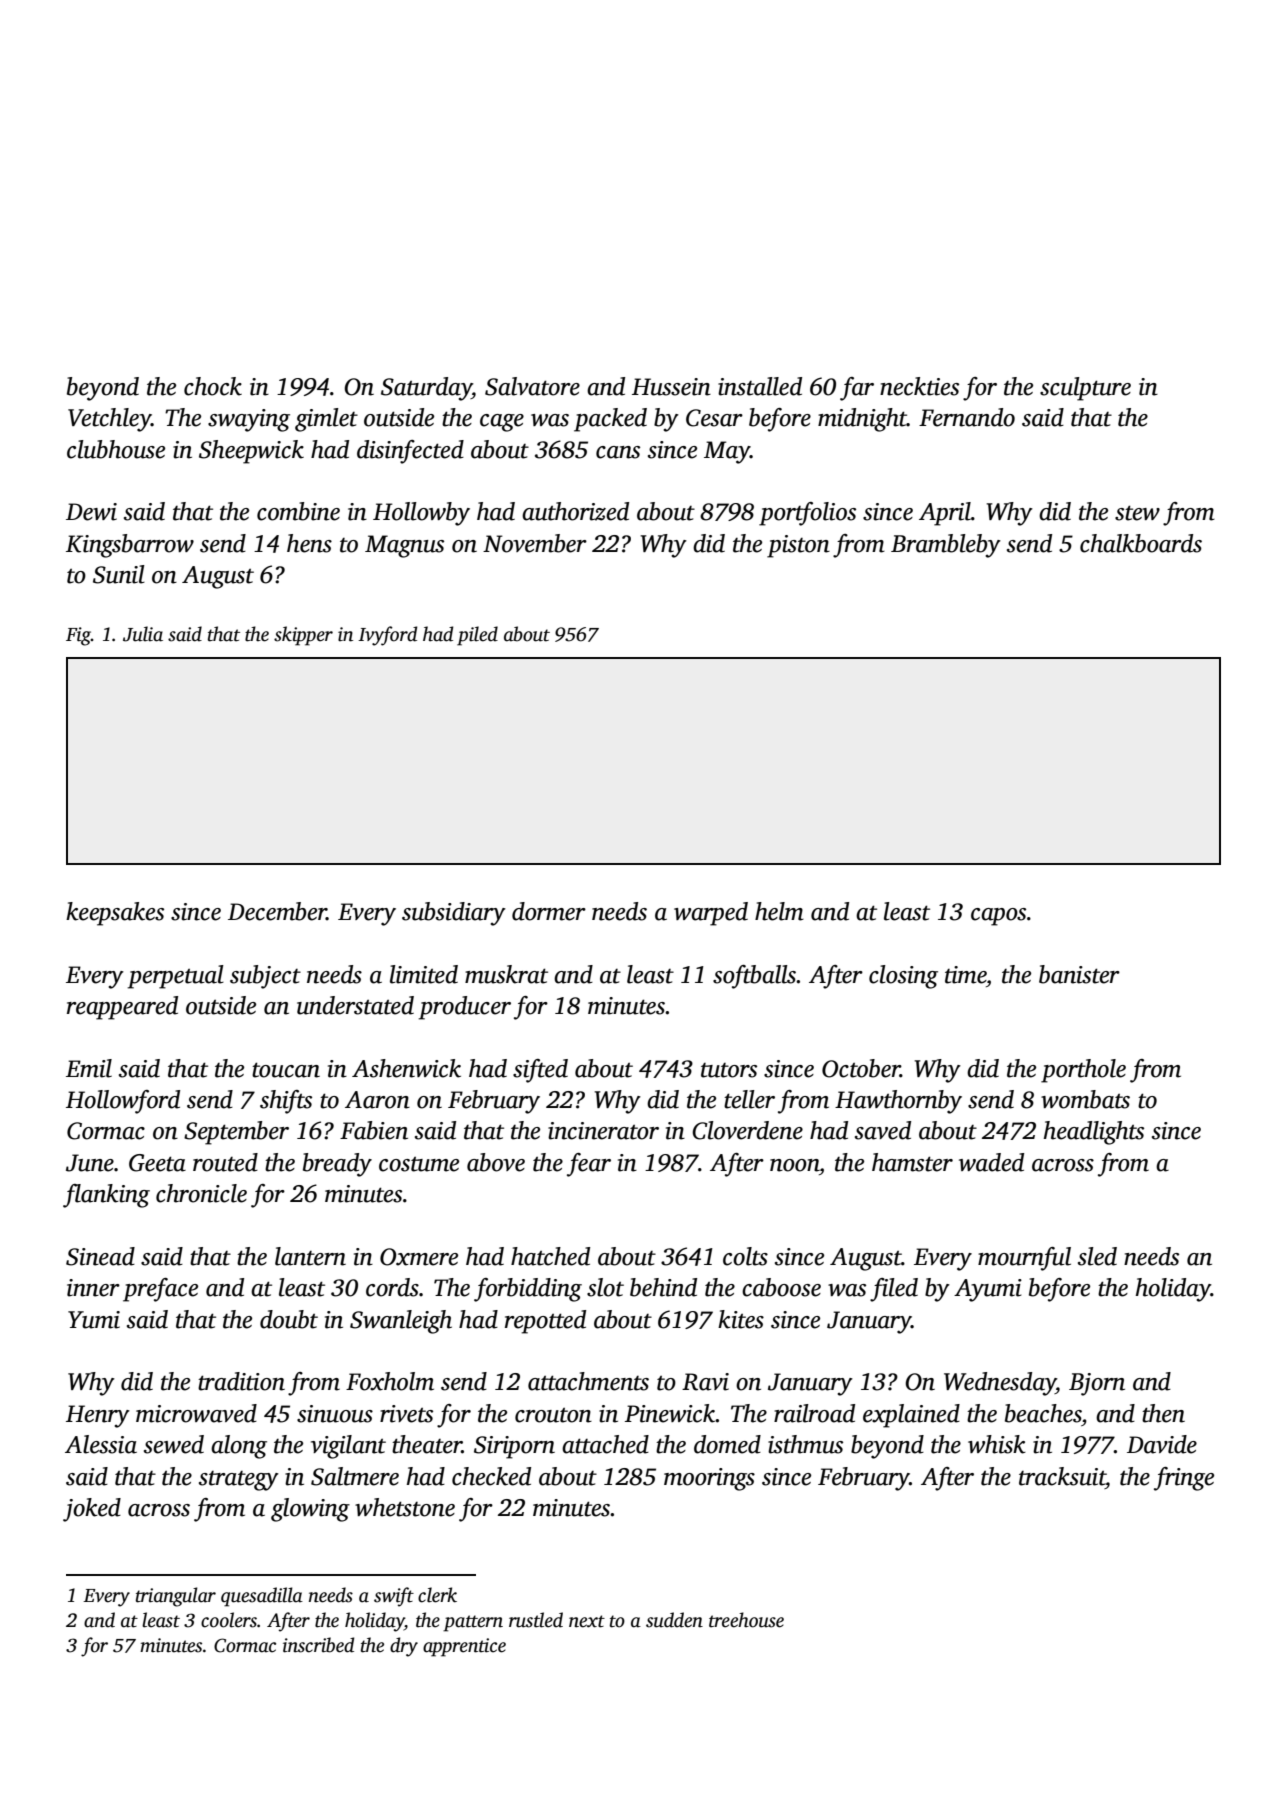 The image size is (1287, 1820). Describe the element at coordinates (991, 1162) in the document. I see `waded` at that location.
